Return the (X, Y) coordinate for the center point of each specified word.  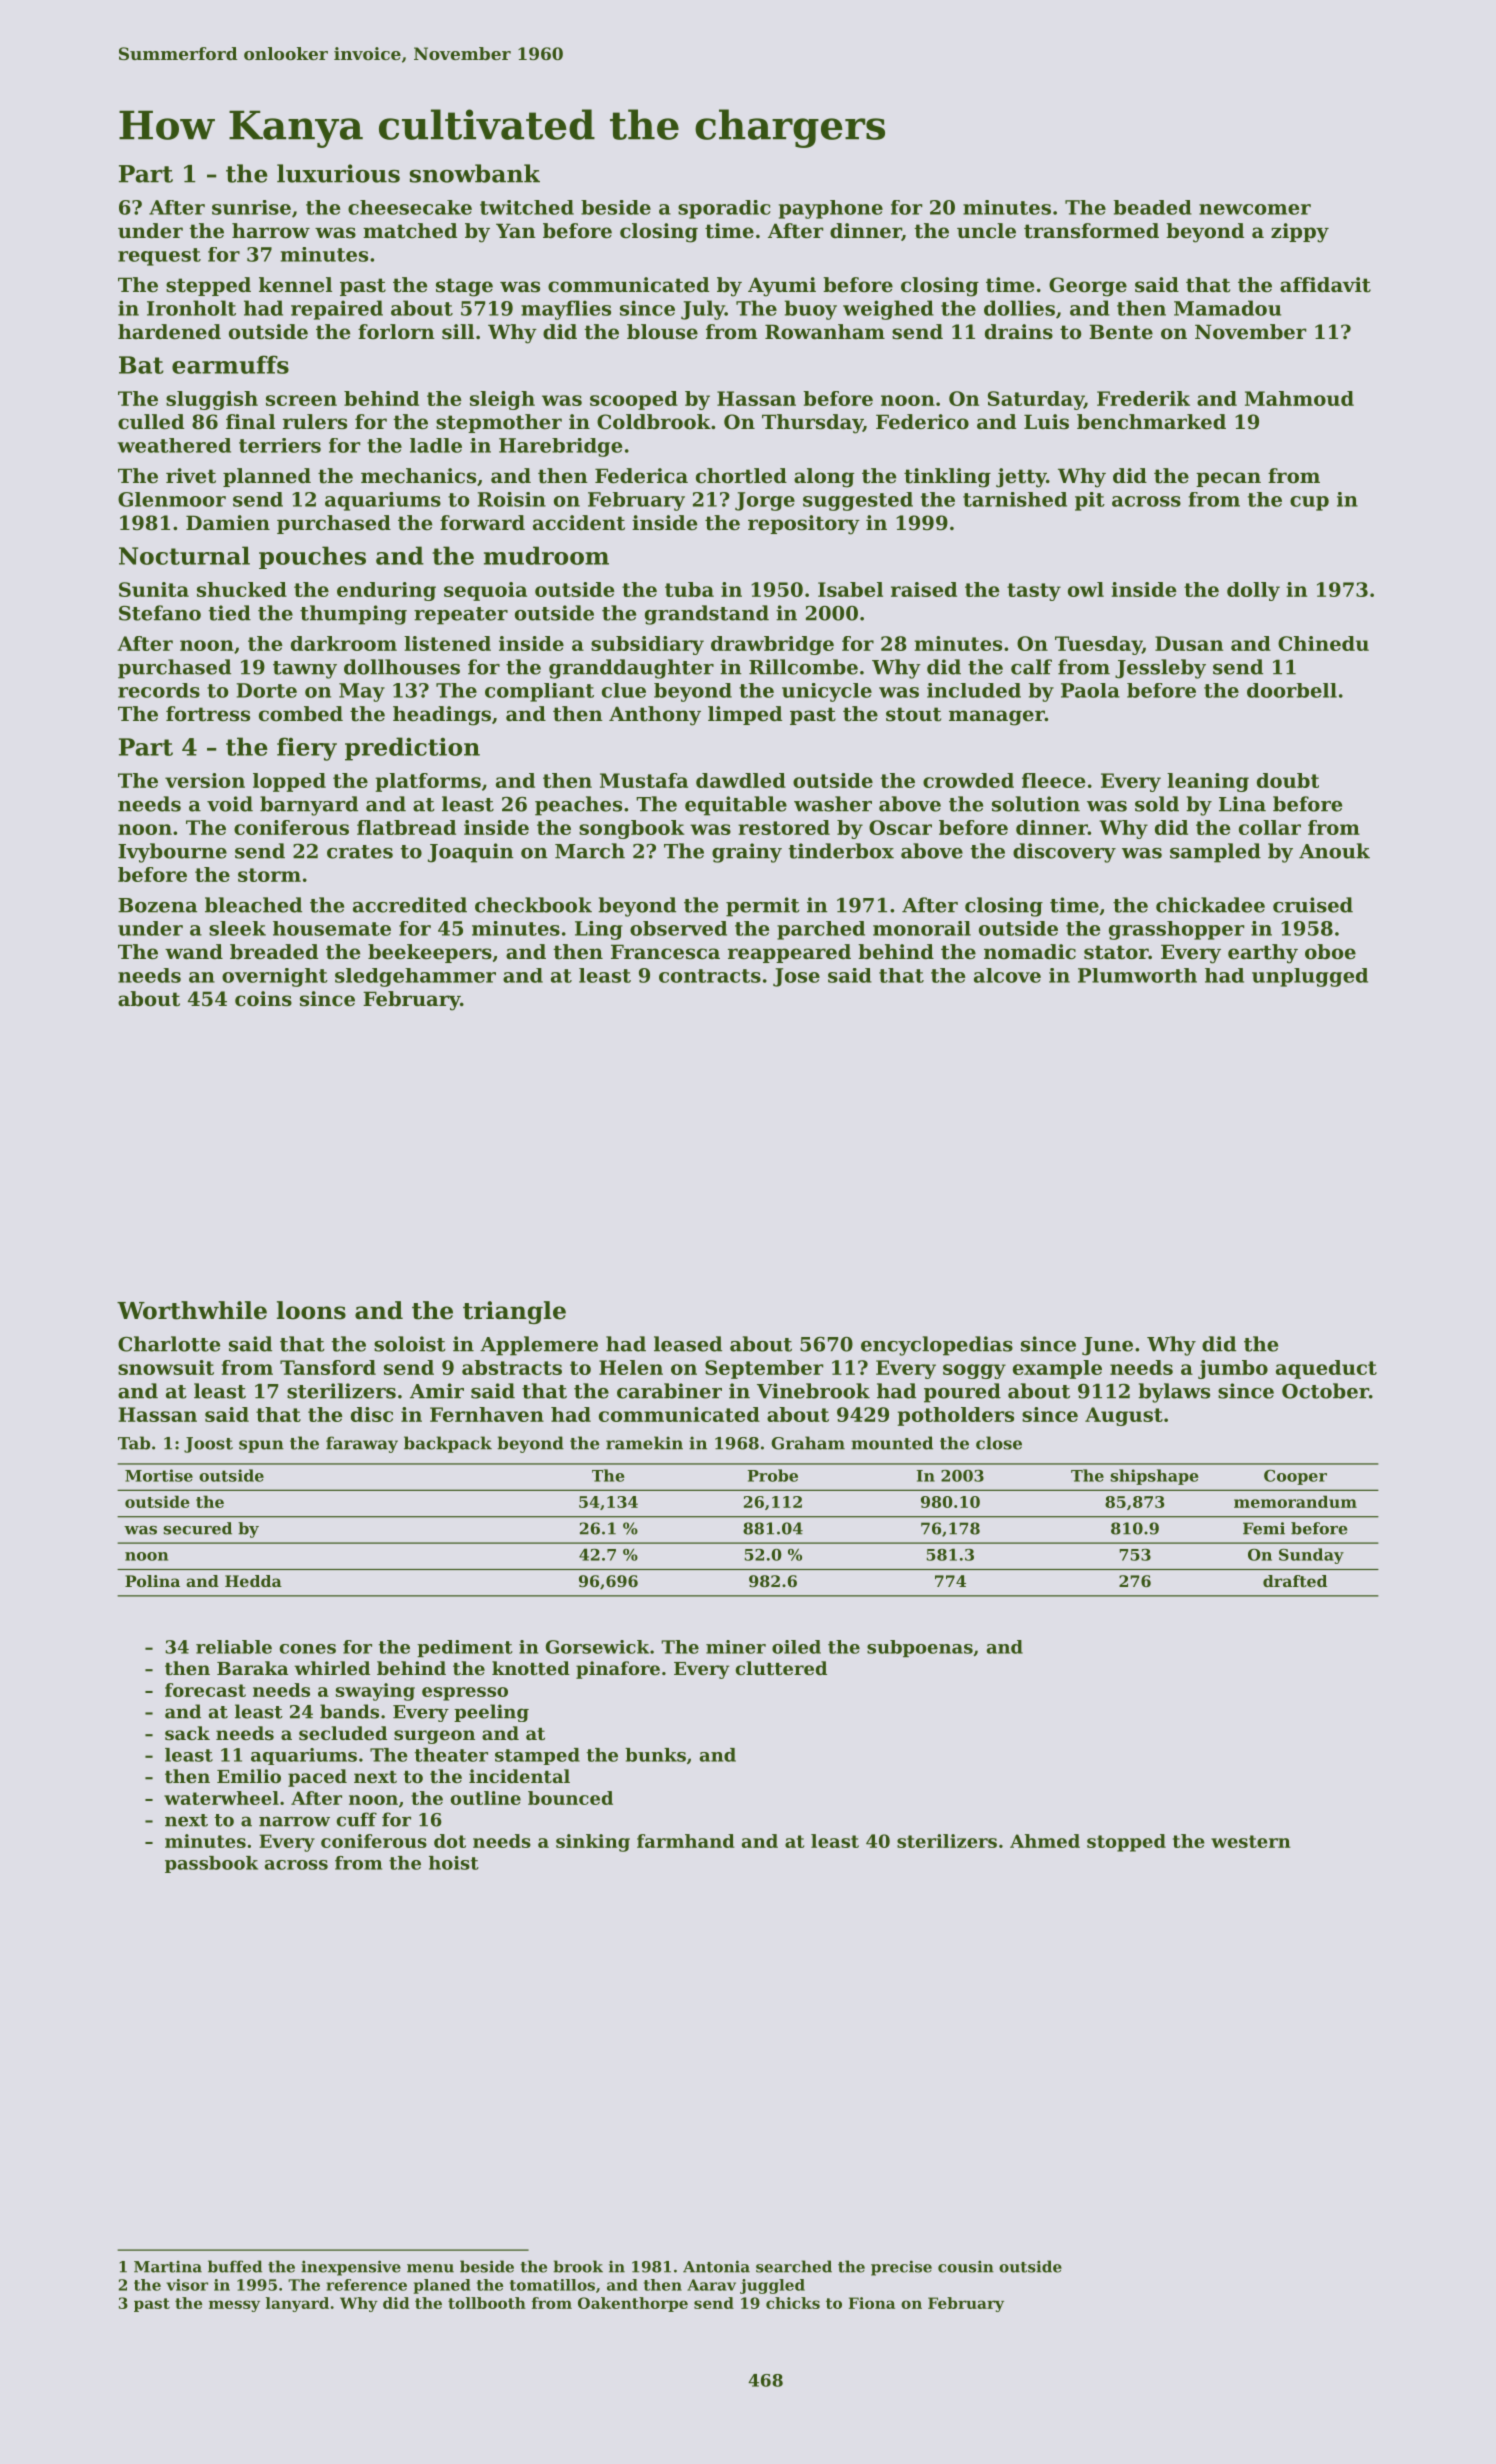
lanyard (297, 2304)
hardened (169, 332)
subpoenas (920, 1648)
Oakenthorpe (633, 2304)
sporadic (724, 209)
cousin (966, 2266)
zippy (1300, 233)
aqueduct (1326, 1369)
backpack (448, 1444)
